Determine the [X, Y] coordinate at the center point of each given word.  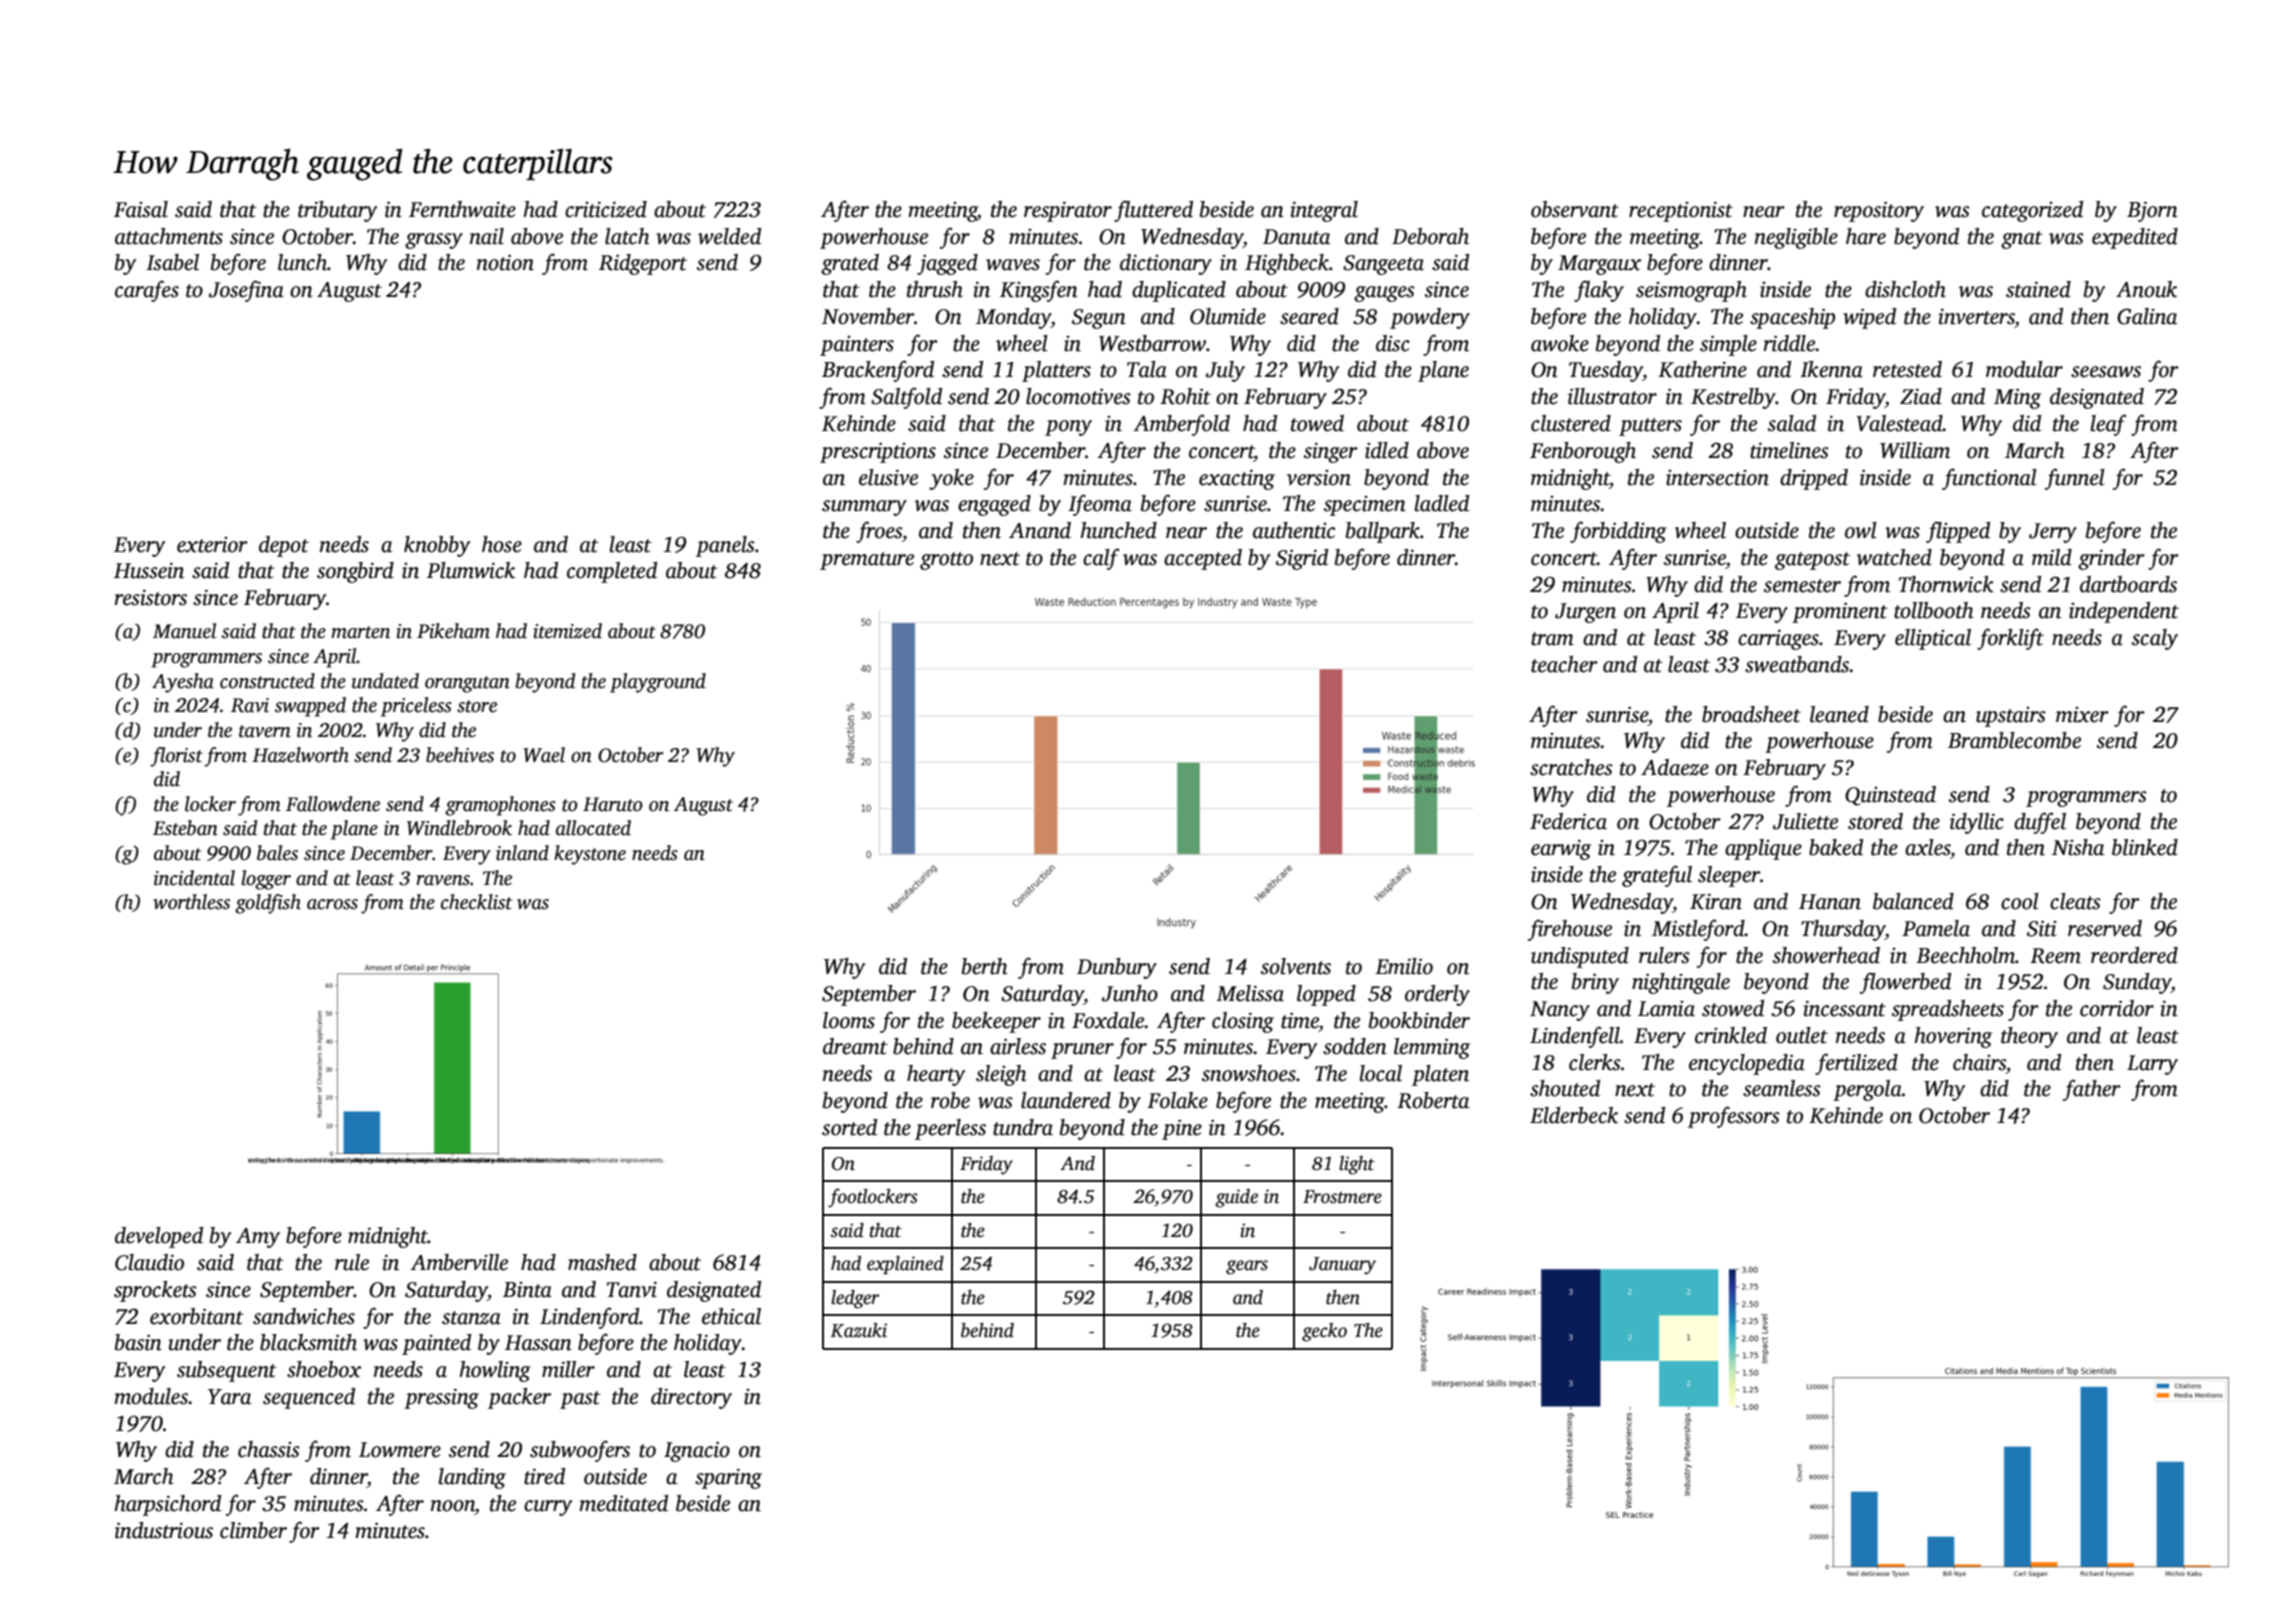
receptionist [1681, 211]
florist [176, 757]
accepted [1203, 559]
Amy [258, 1238]
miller [568, 1369]
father [2092, 1090]
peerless [950, 1129]
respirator [1068, 211]
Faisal [141, 209]
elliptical [1933, 639]
